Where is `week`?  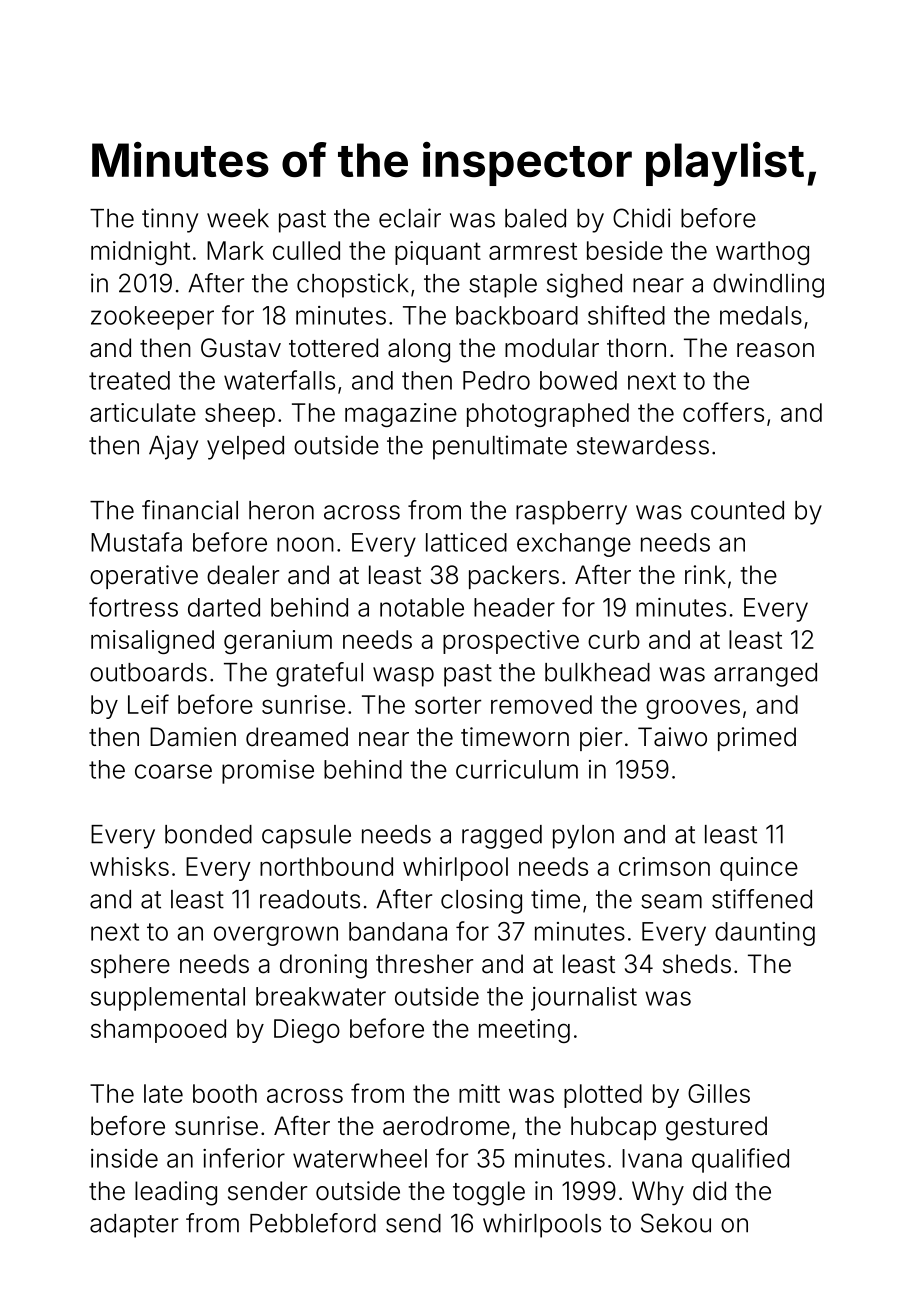 week is located at coordinates (238, 218).
